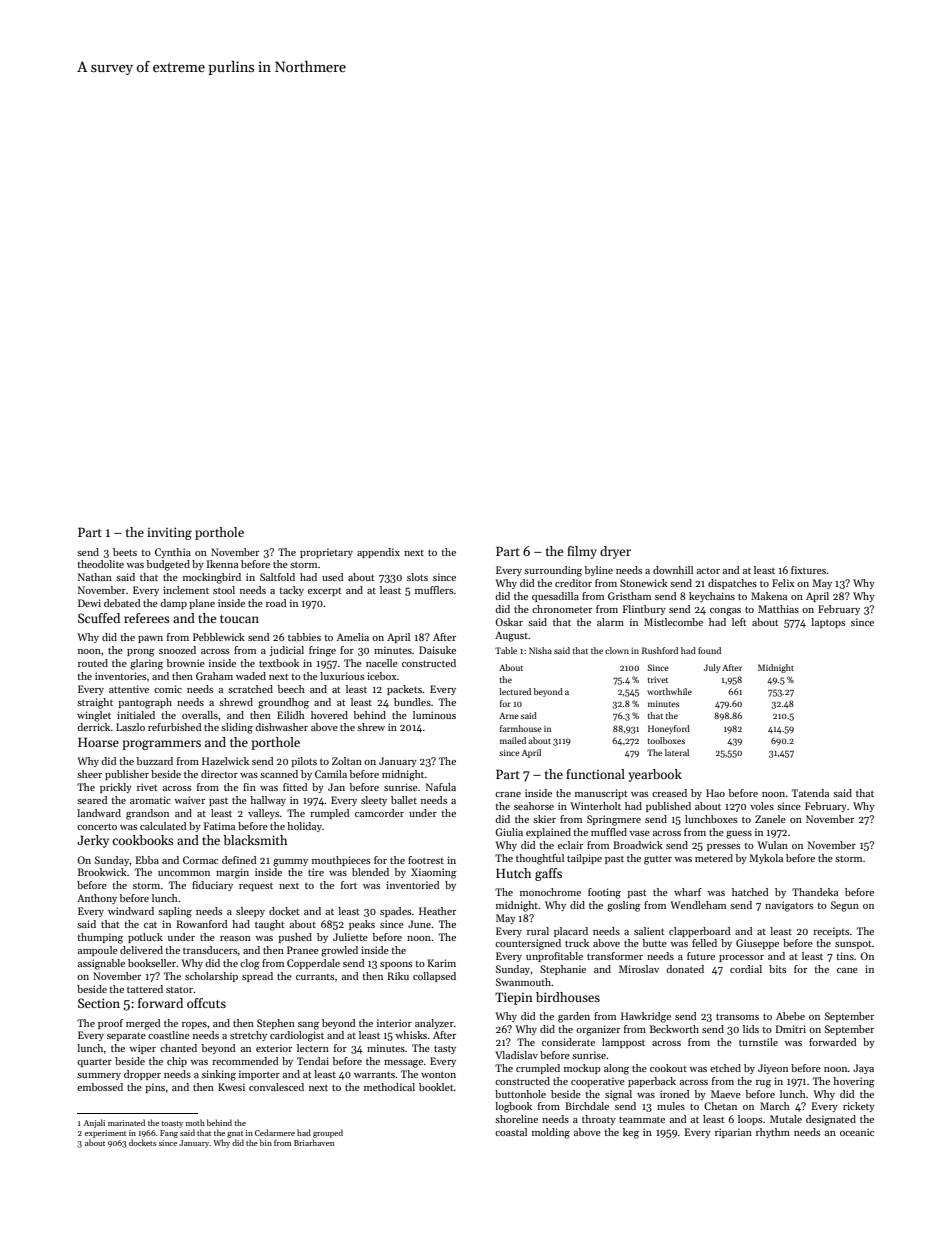 This screenshot has width=952, height=1233. Describe the element at coordinates (441, 787) in the screenshot. I see `Nafula` at that location.
